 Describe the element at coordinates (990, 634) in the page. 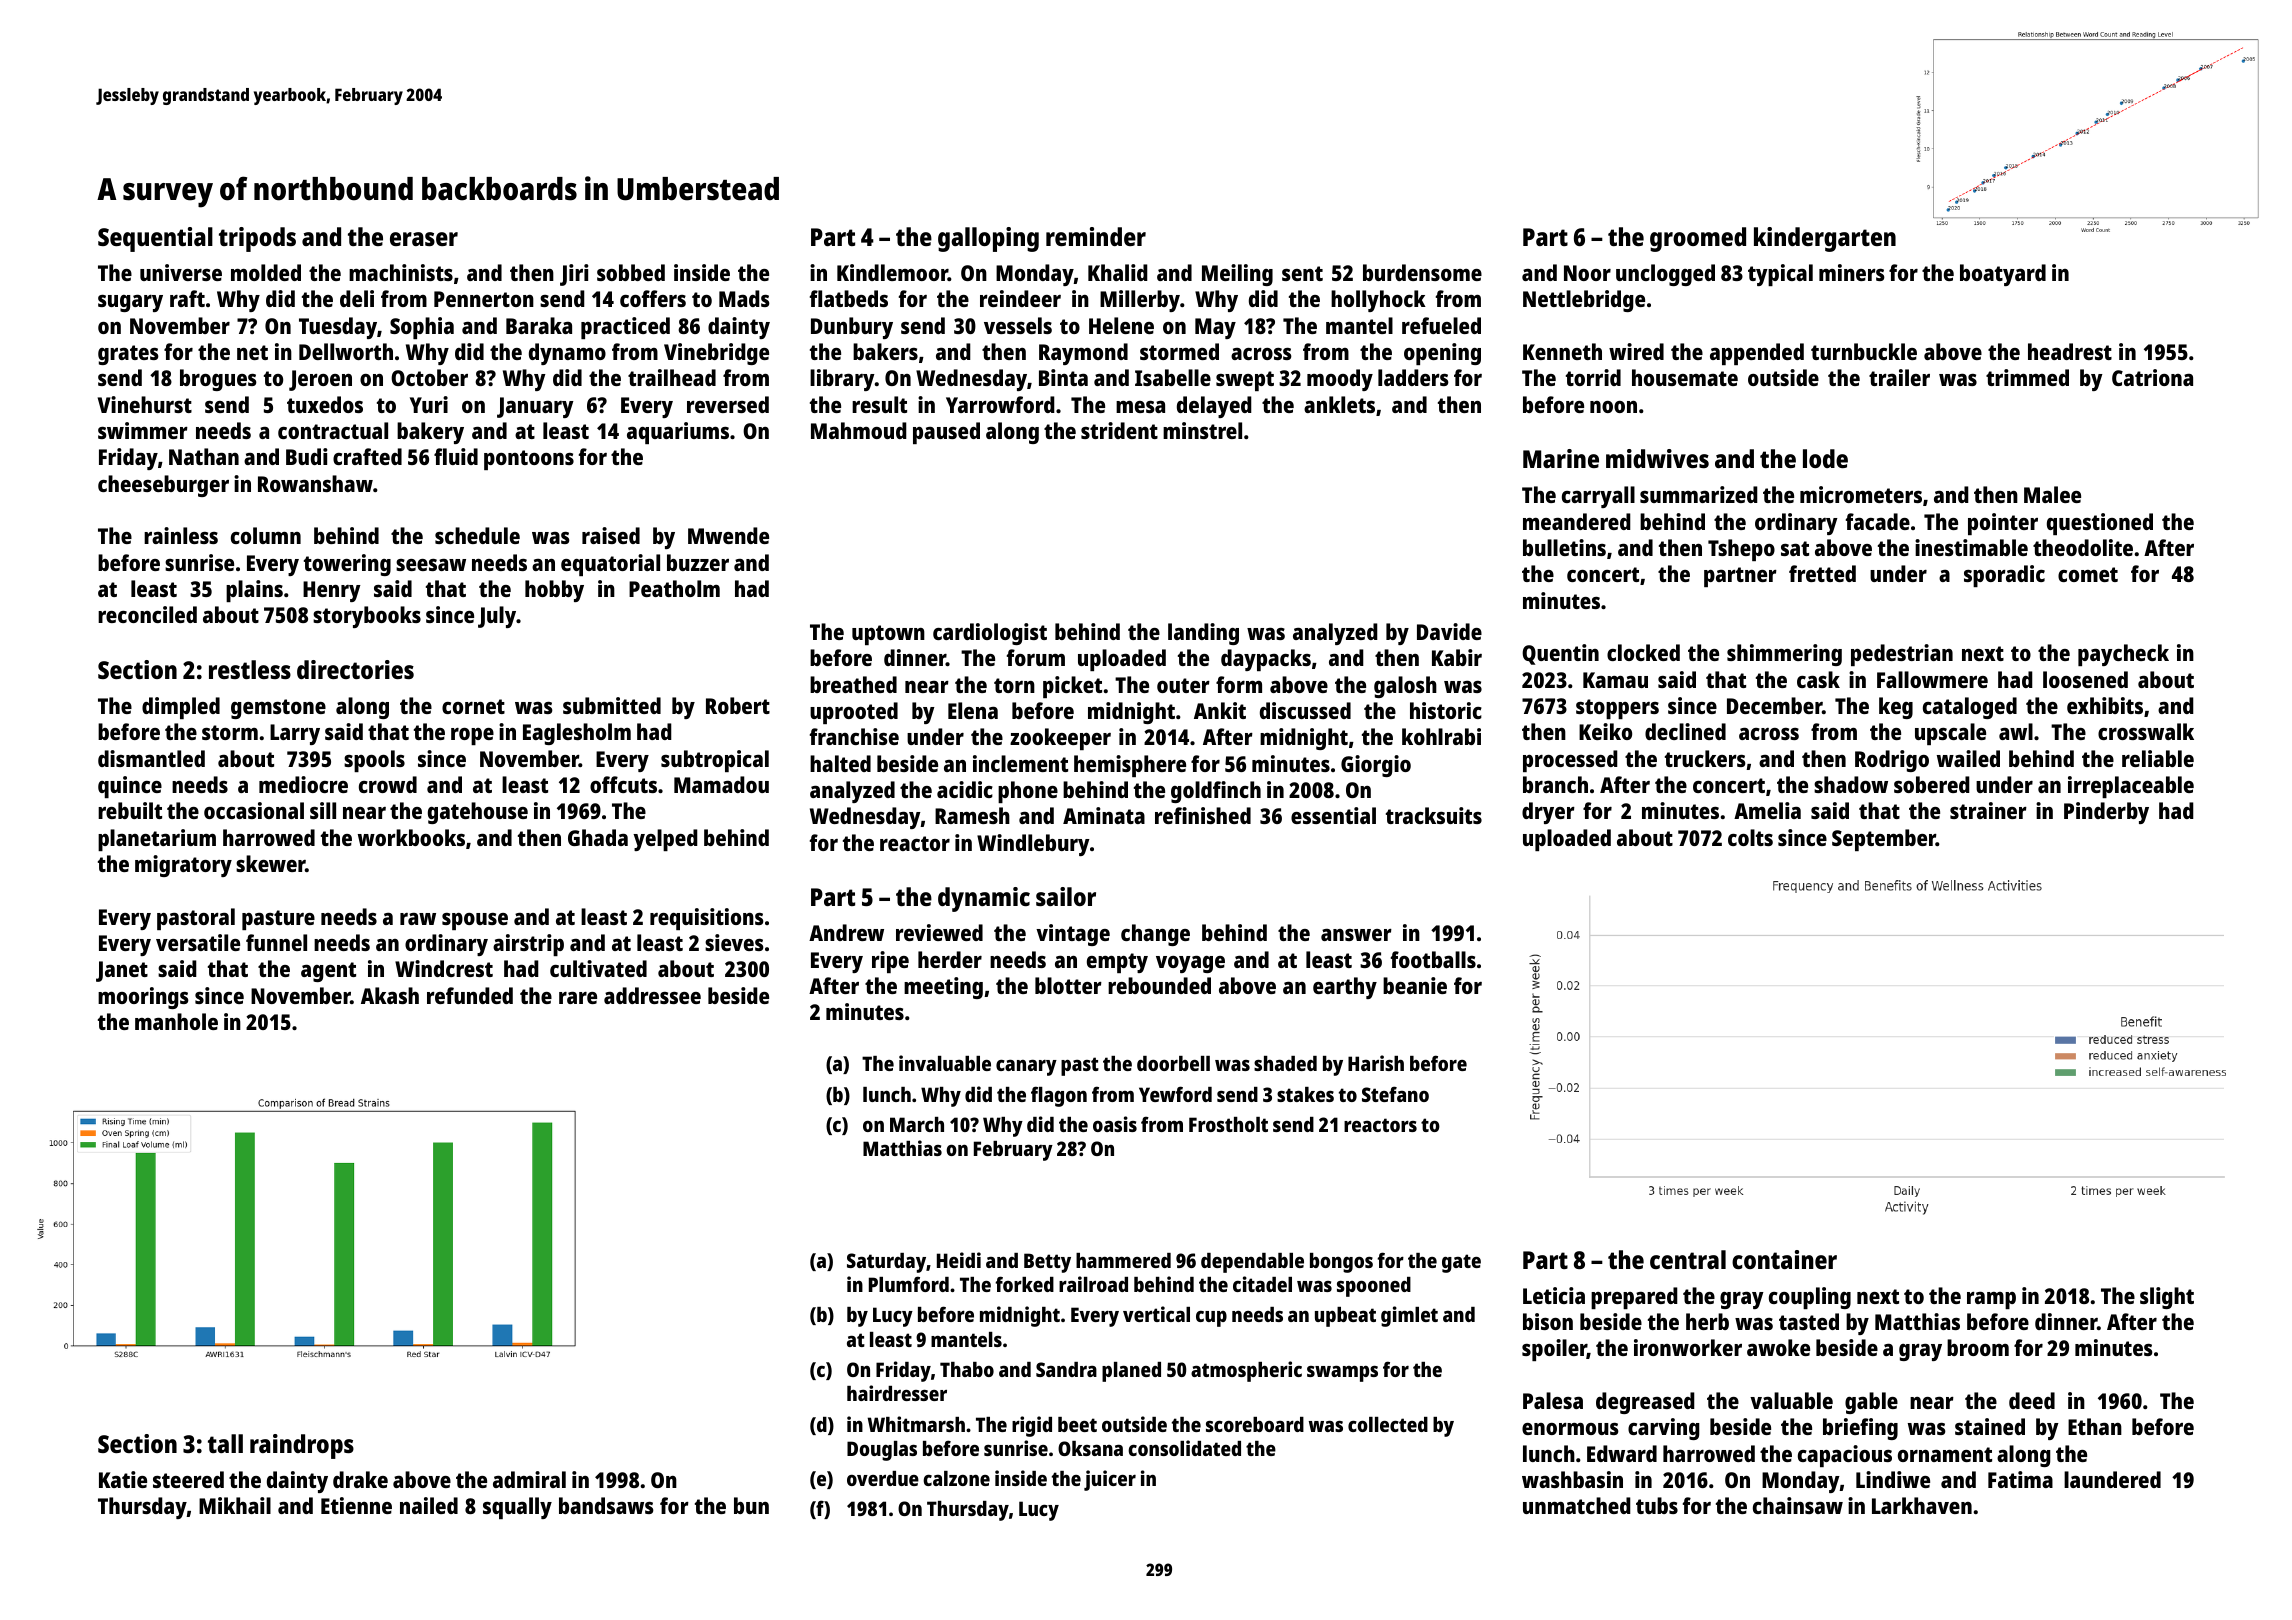

I see `cardiologist` at that location.
